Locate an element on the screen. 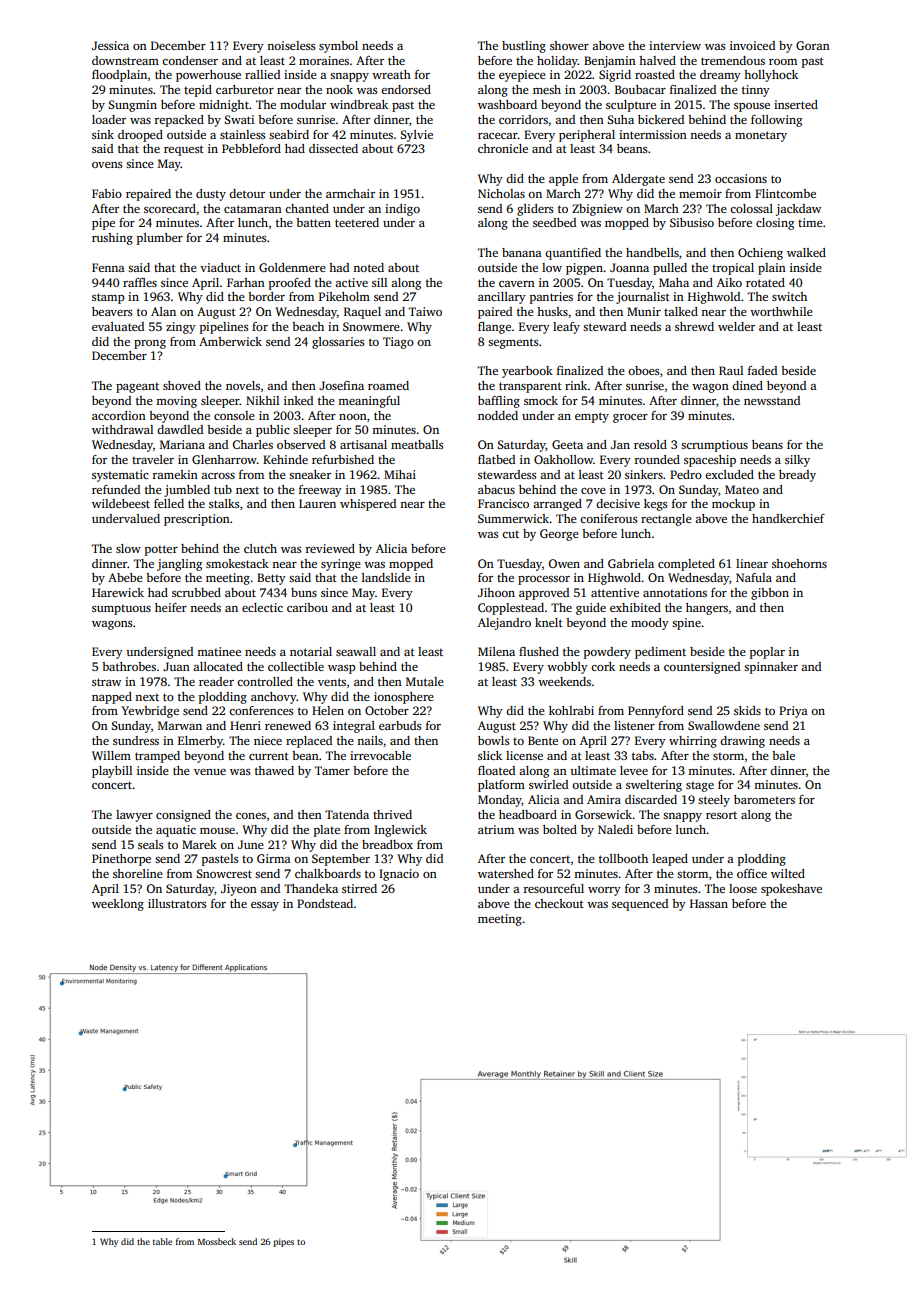  table is located at coordinates (162, 1241).
